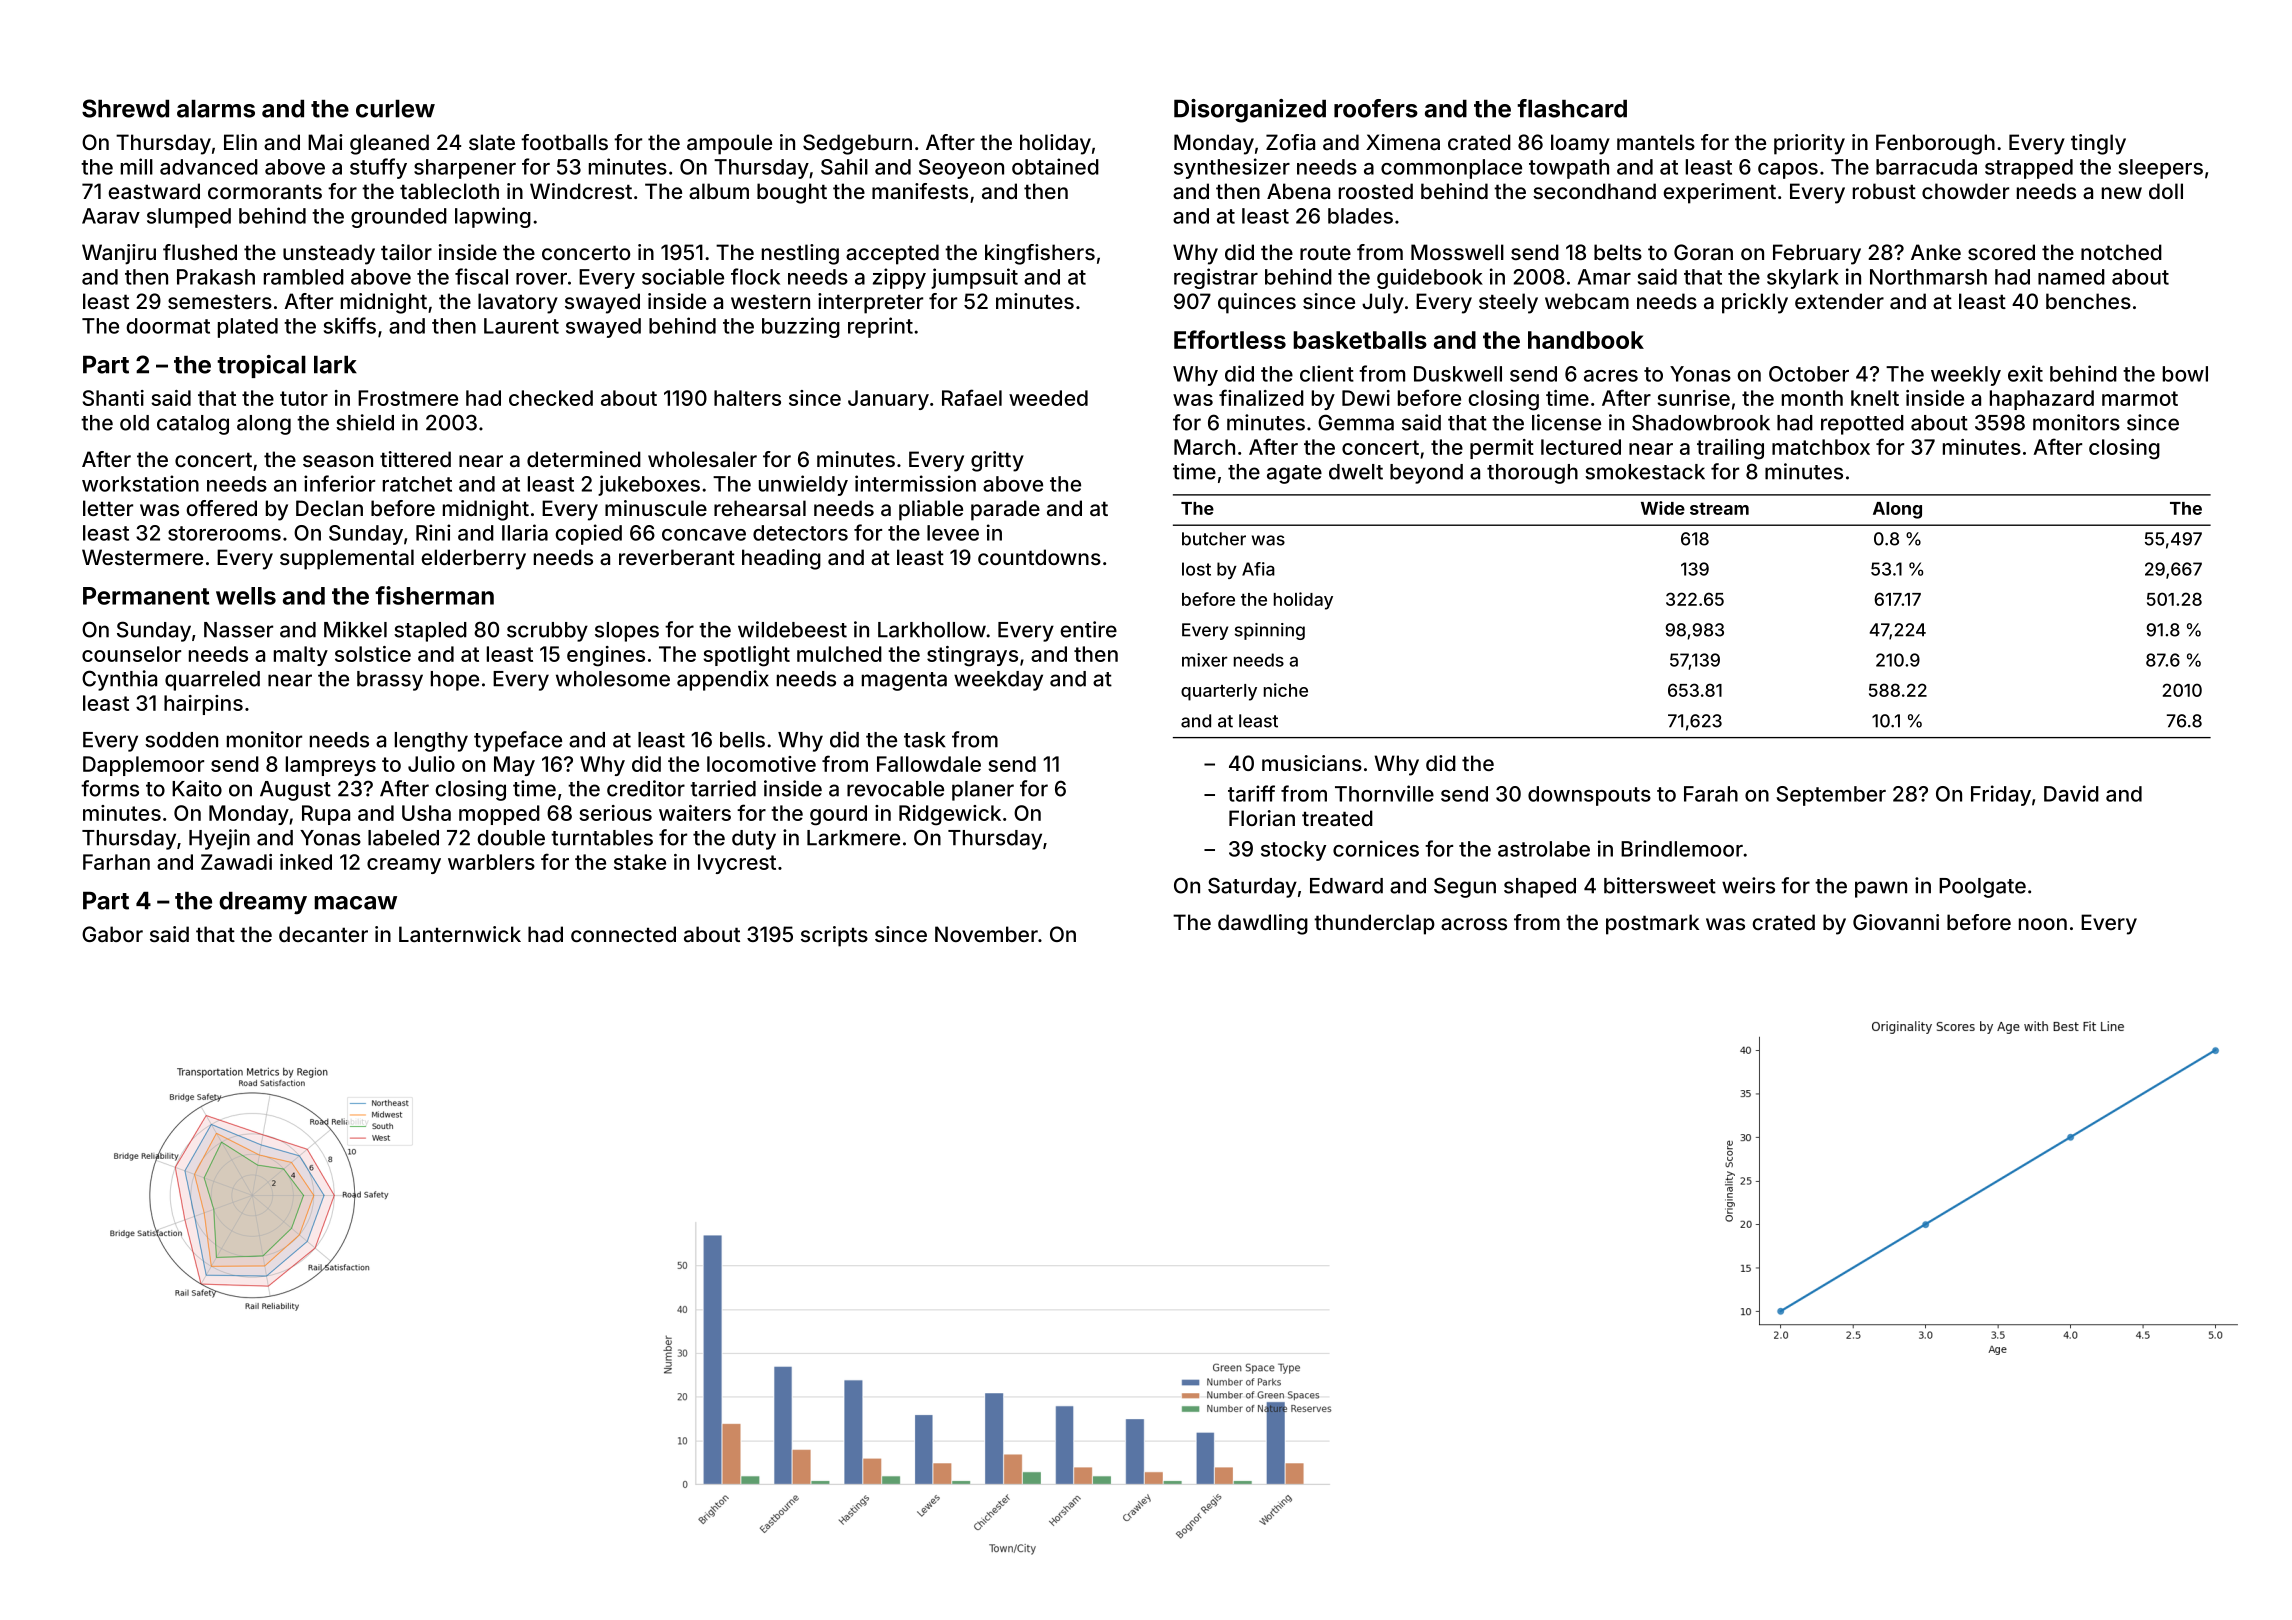  What do you see at coordinates (2042, 400) in the image?
I see `haphazard` at bounding box center [2042, 400].
